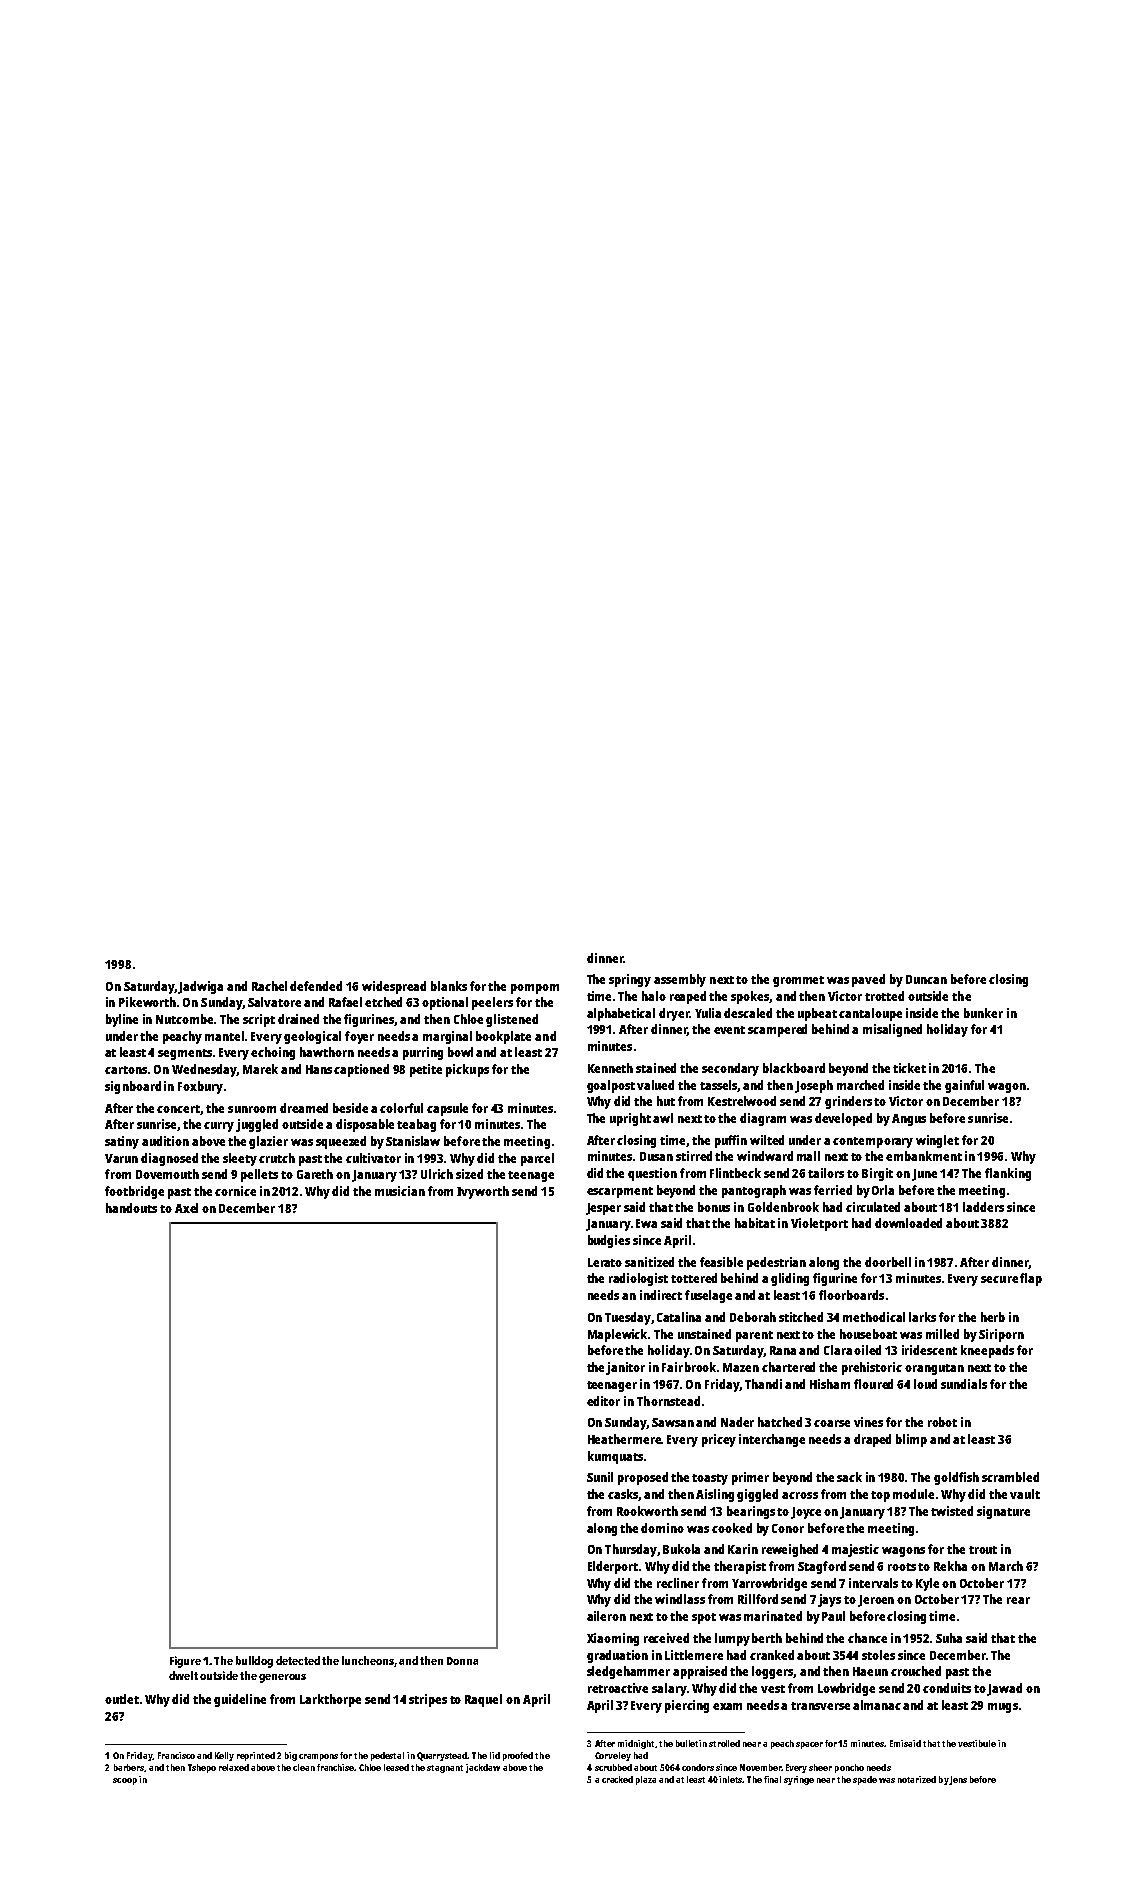 Image resolution: width=1148 pixels, height=1891 pixels. Describe the element at coordinates (122, 1020) in the screenshot. I see `byline` at that location.
